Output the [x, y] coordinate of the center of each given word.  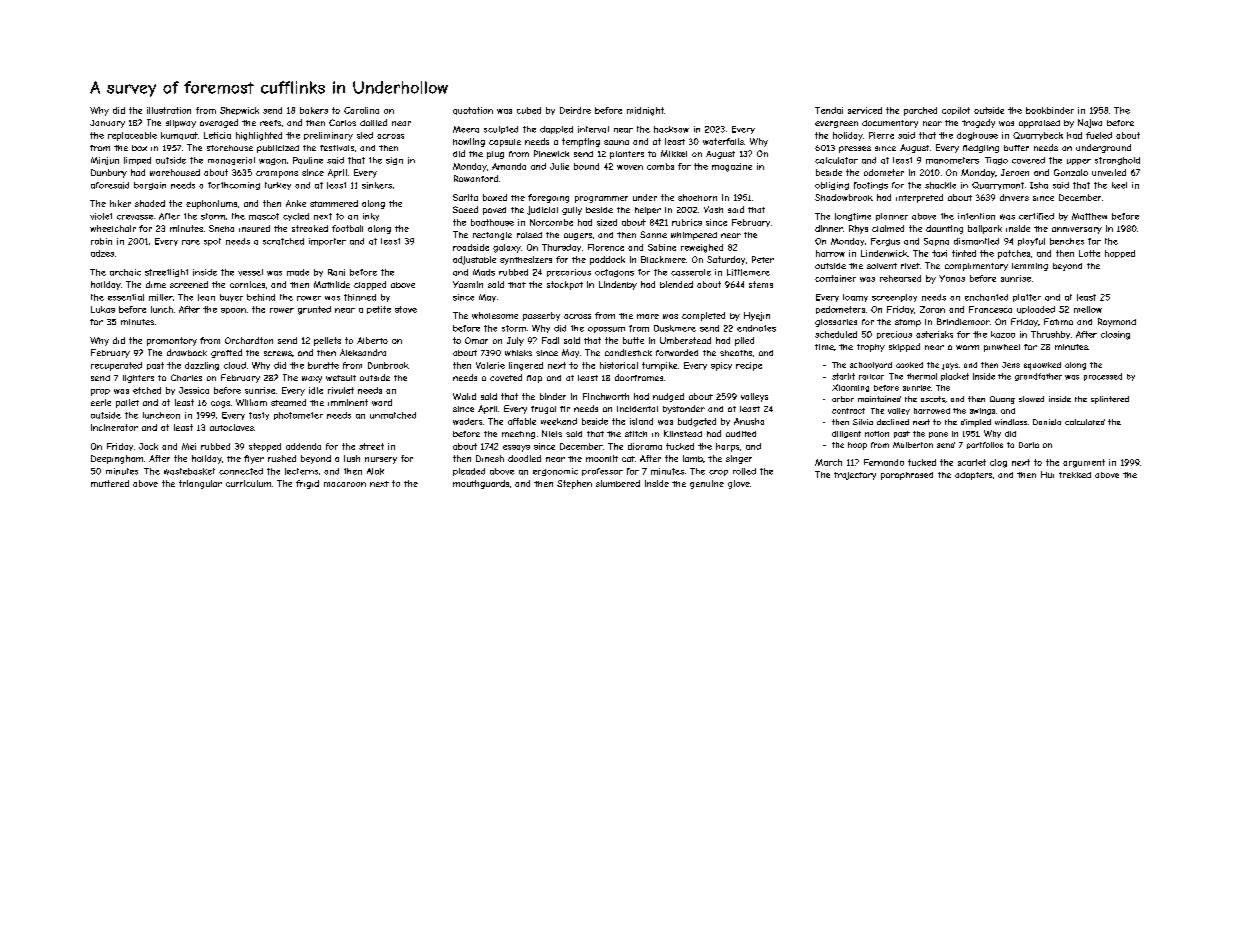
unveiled [1109, 172]
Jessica [194, 390]
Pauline [308, 160]
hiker [120, 203]
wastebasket [189, 471]
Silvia [863, 422]
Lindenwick [884, 253]
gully [572, 211]
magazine [732, 167]
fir [565, 409]
